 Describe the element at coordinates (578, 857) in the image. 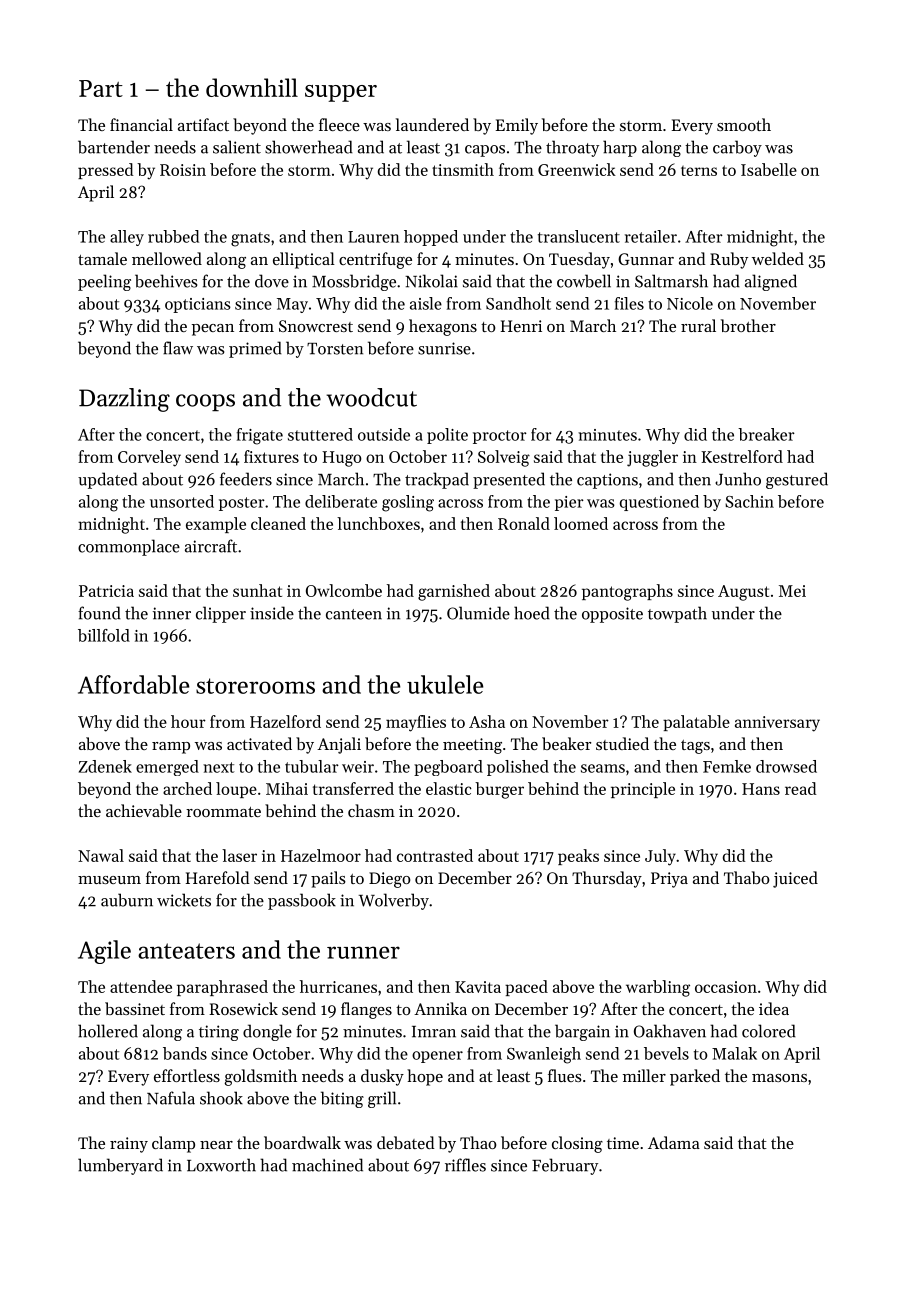

I see `peaks` at that location.
